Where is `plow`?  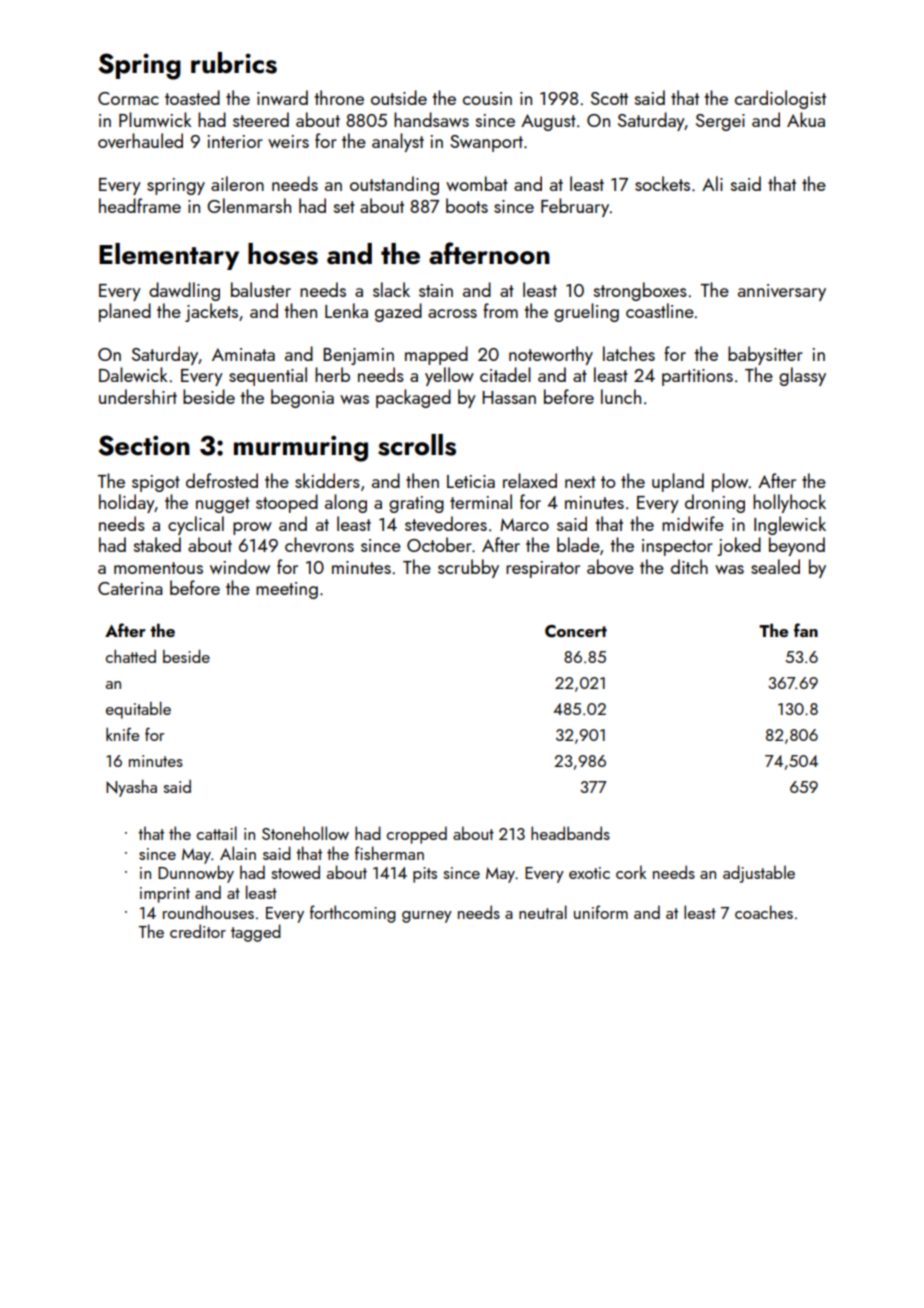 plow is located at coordinates (730, 482).
